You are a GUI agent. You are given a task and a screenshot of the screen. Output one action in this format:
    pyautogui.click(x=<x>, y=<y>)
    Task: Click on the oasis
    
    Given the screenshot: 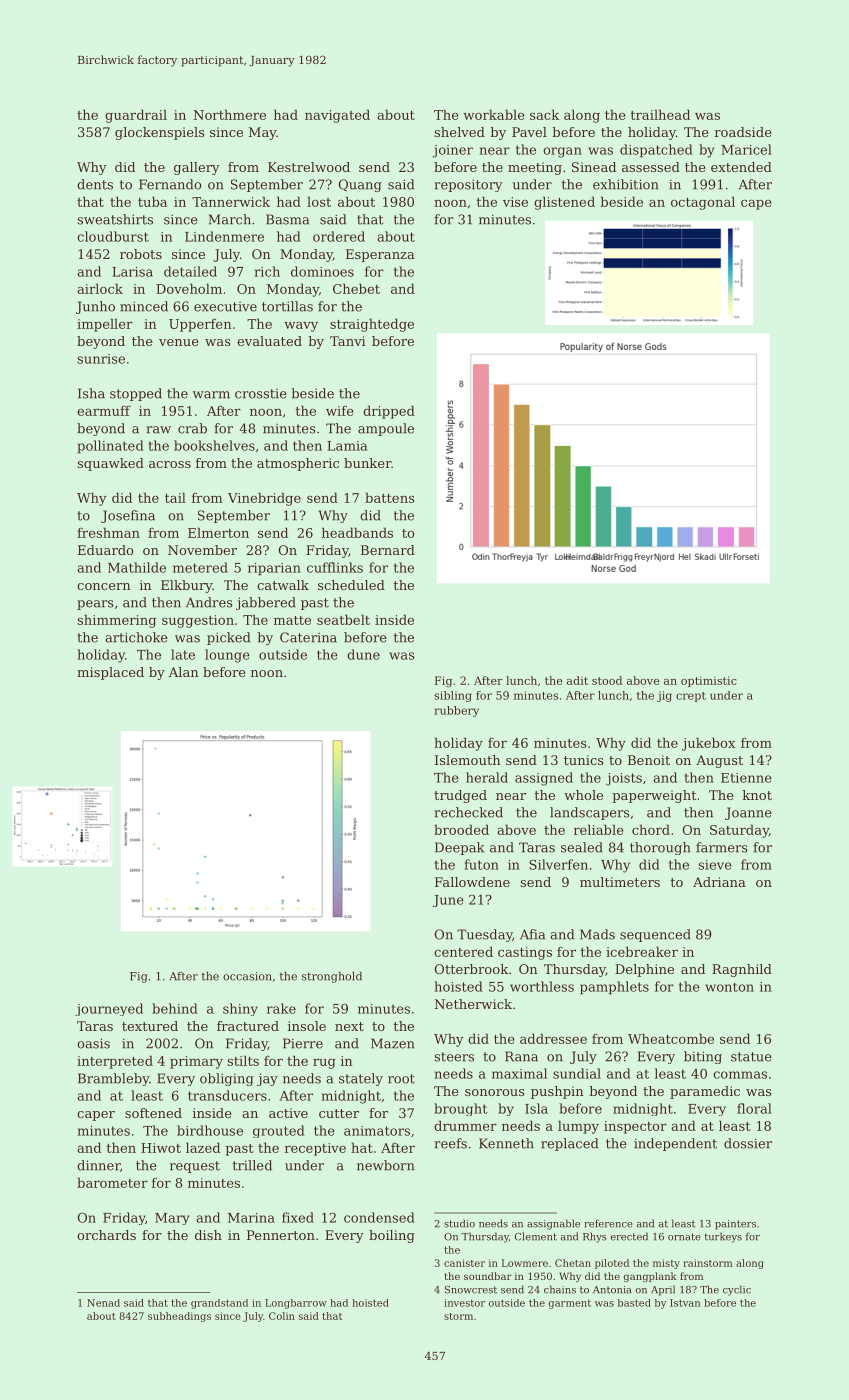 What is the action you would take?
    pyautogui.click(x=93, y=1043)
